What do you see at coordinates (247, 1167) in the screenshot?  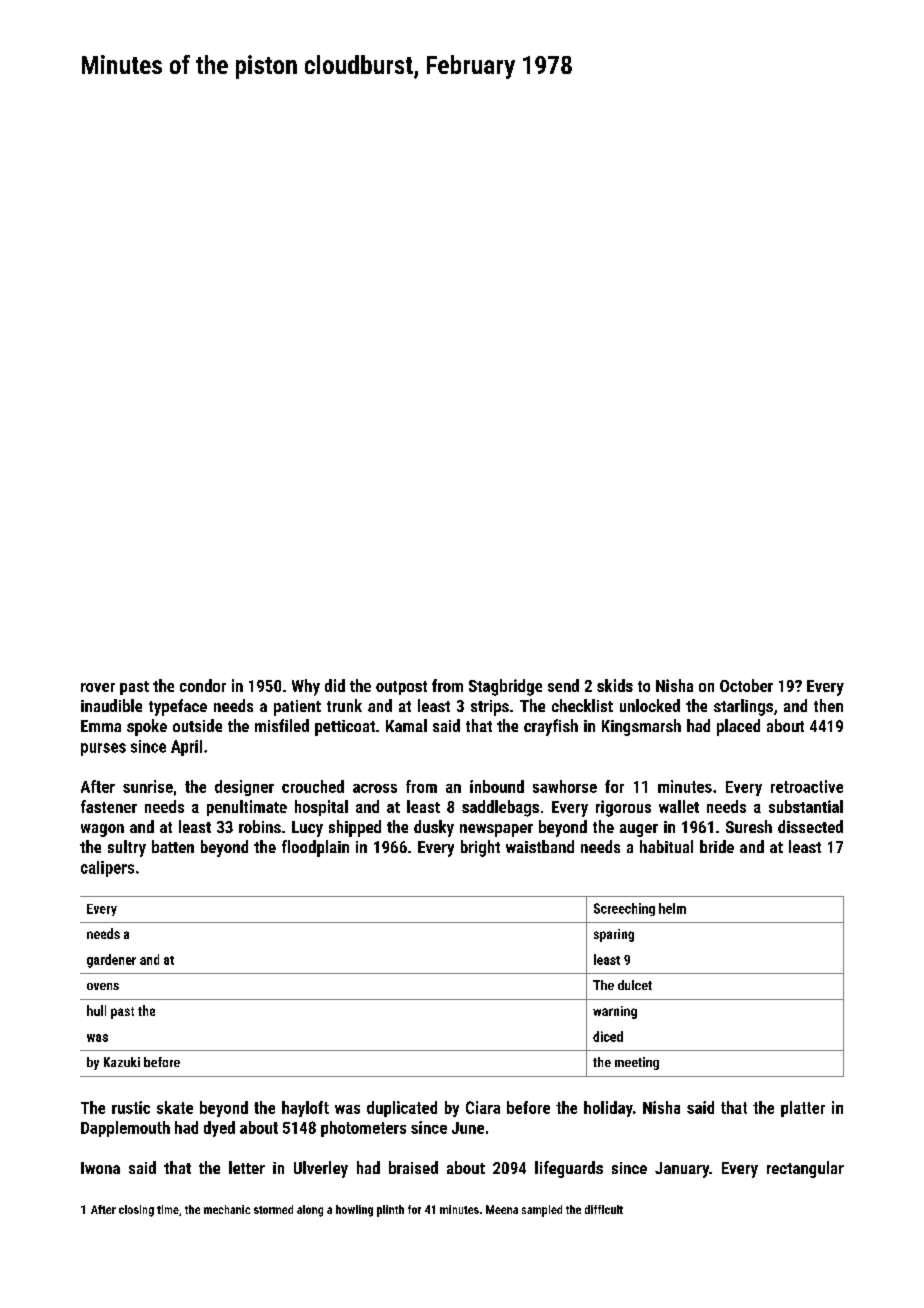 I see `letter` at bounding box center [247, 1167].
